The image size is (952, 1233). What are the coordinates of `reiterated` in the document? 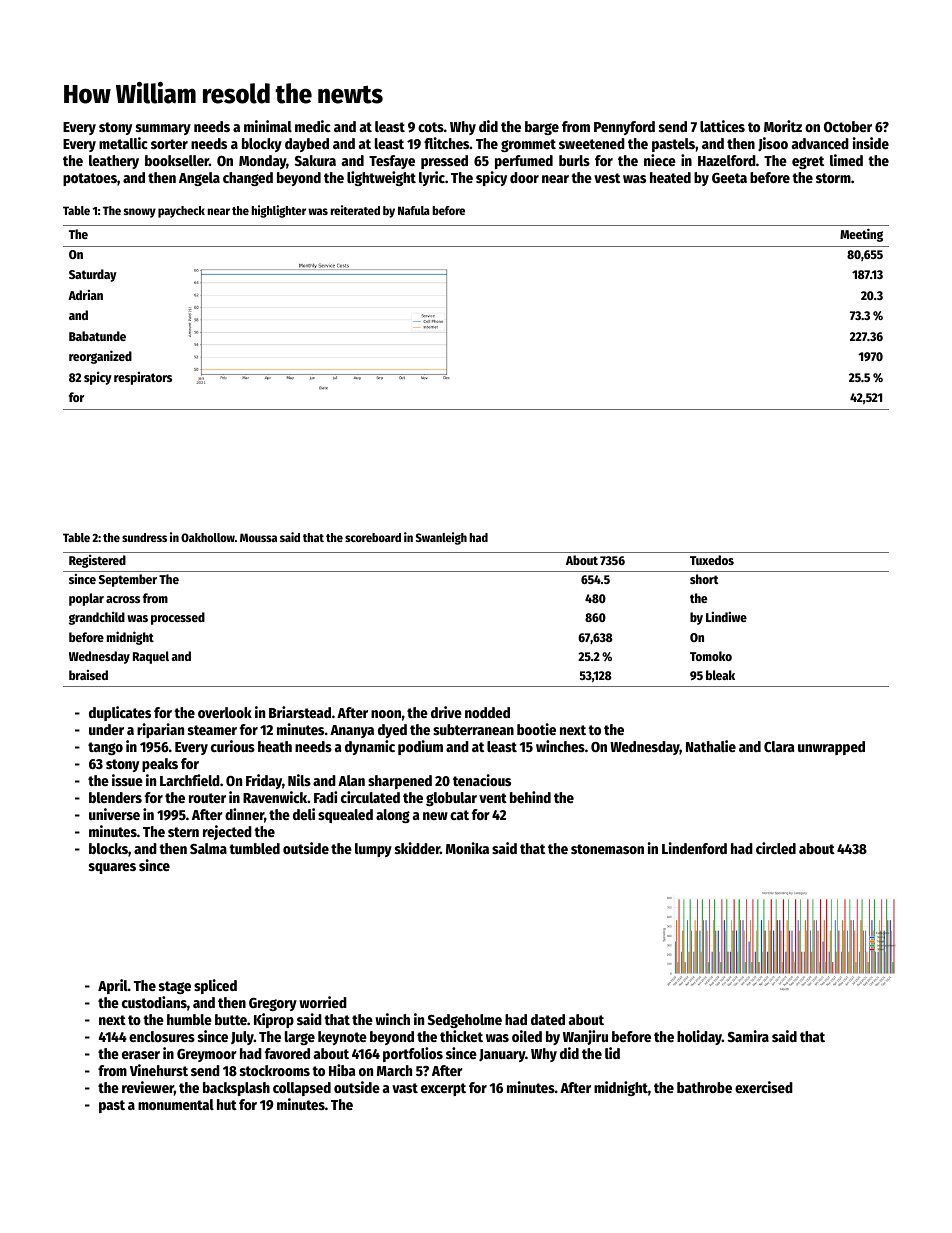 It's located at (355, 210).
